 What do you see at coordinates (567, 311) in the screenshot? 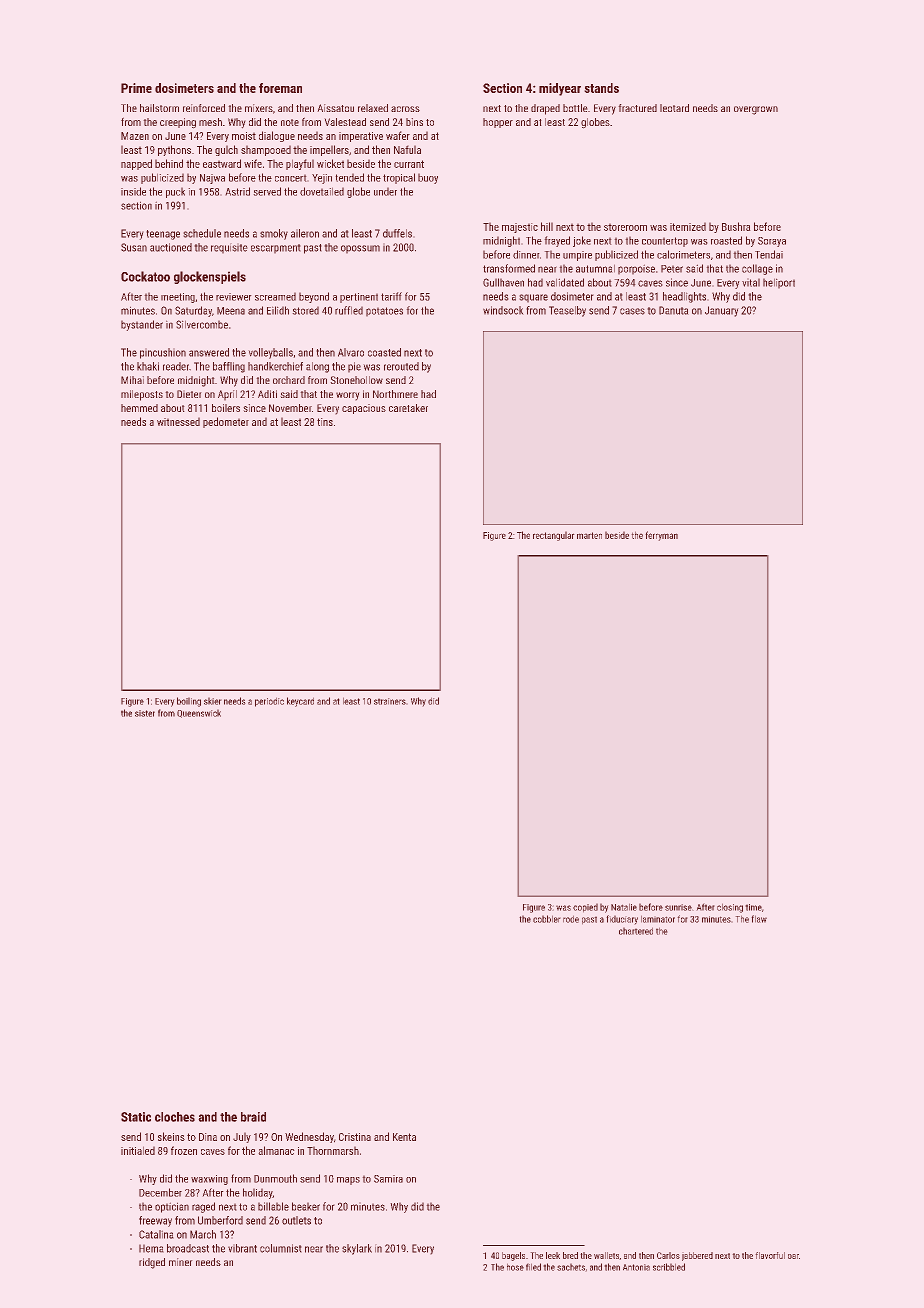
I see `Teaselby` at bounding box center [567, 311].
